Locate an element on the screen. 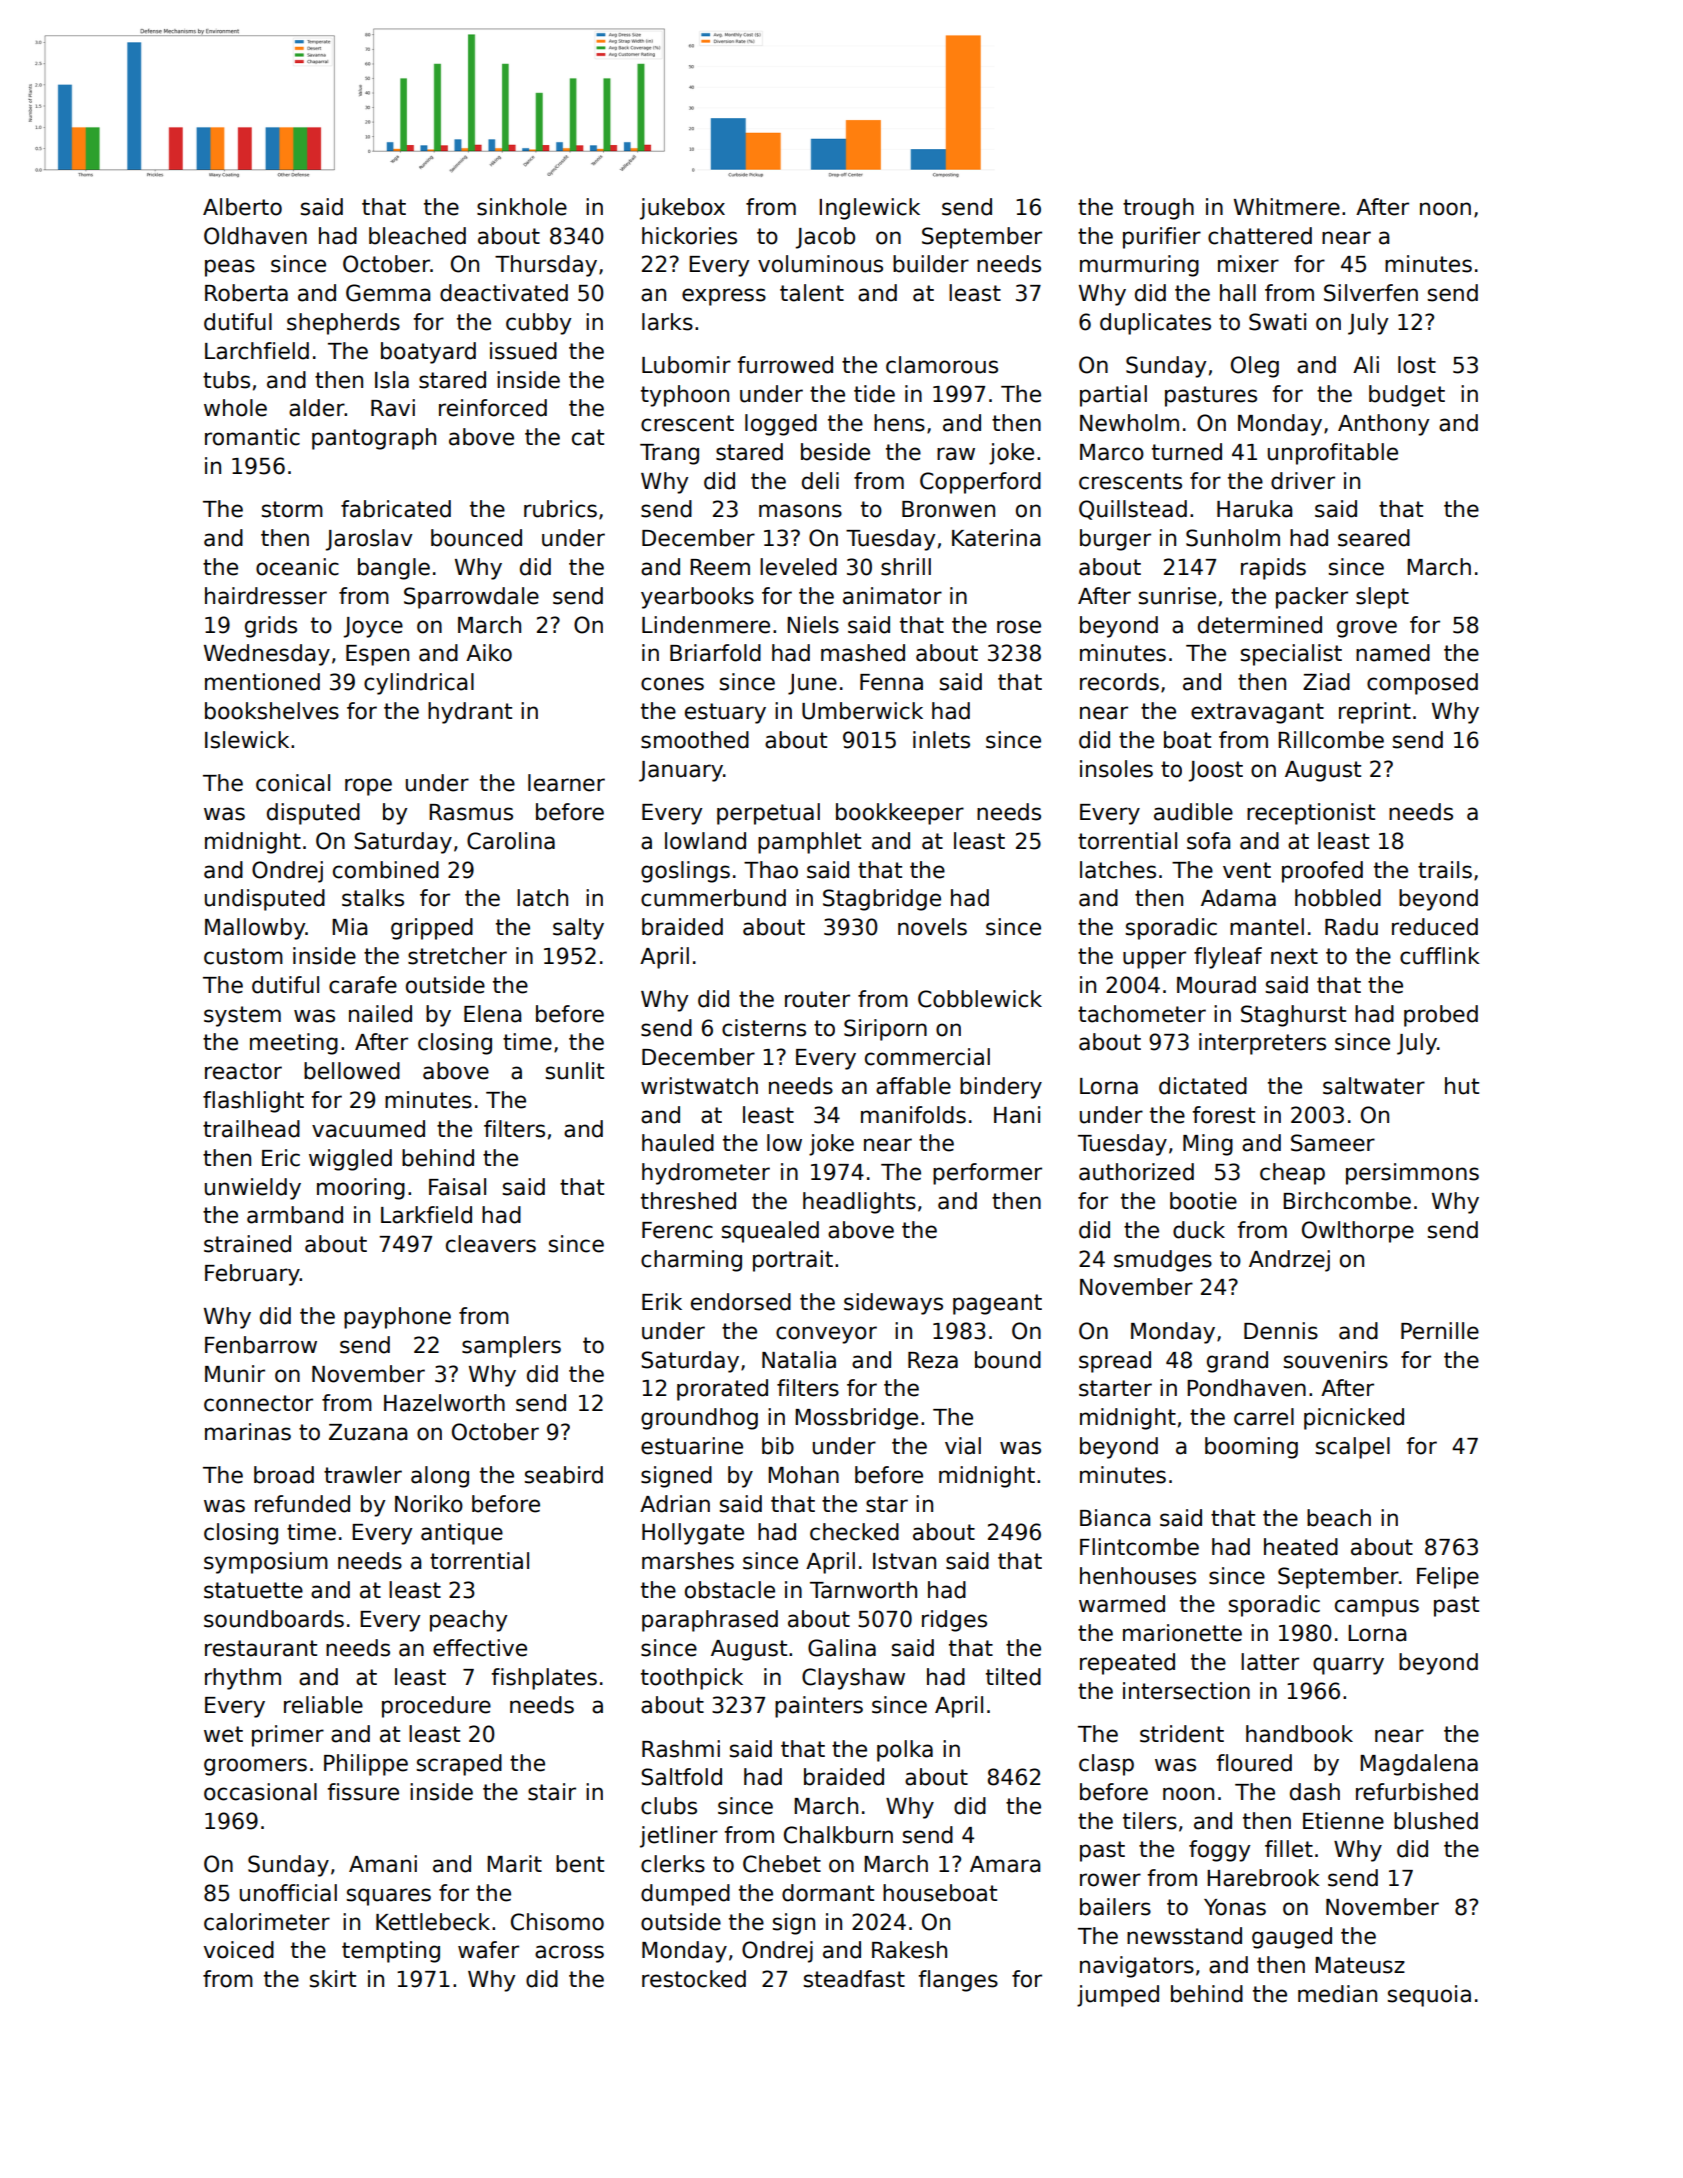 The image size is (1683, 2178). Hollygate is located at coordinates (693, 1534).
